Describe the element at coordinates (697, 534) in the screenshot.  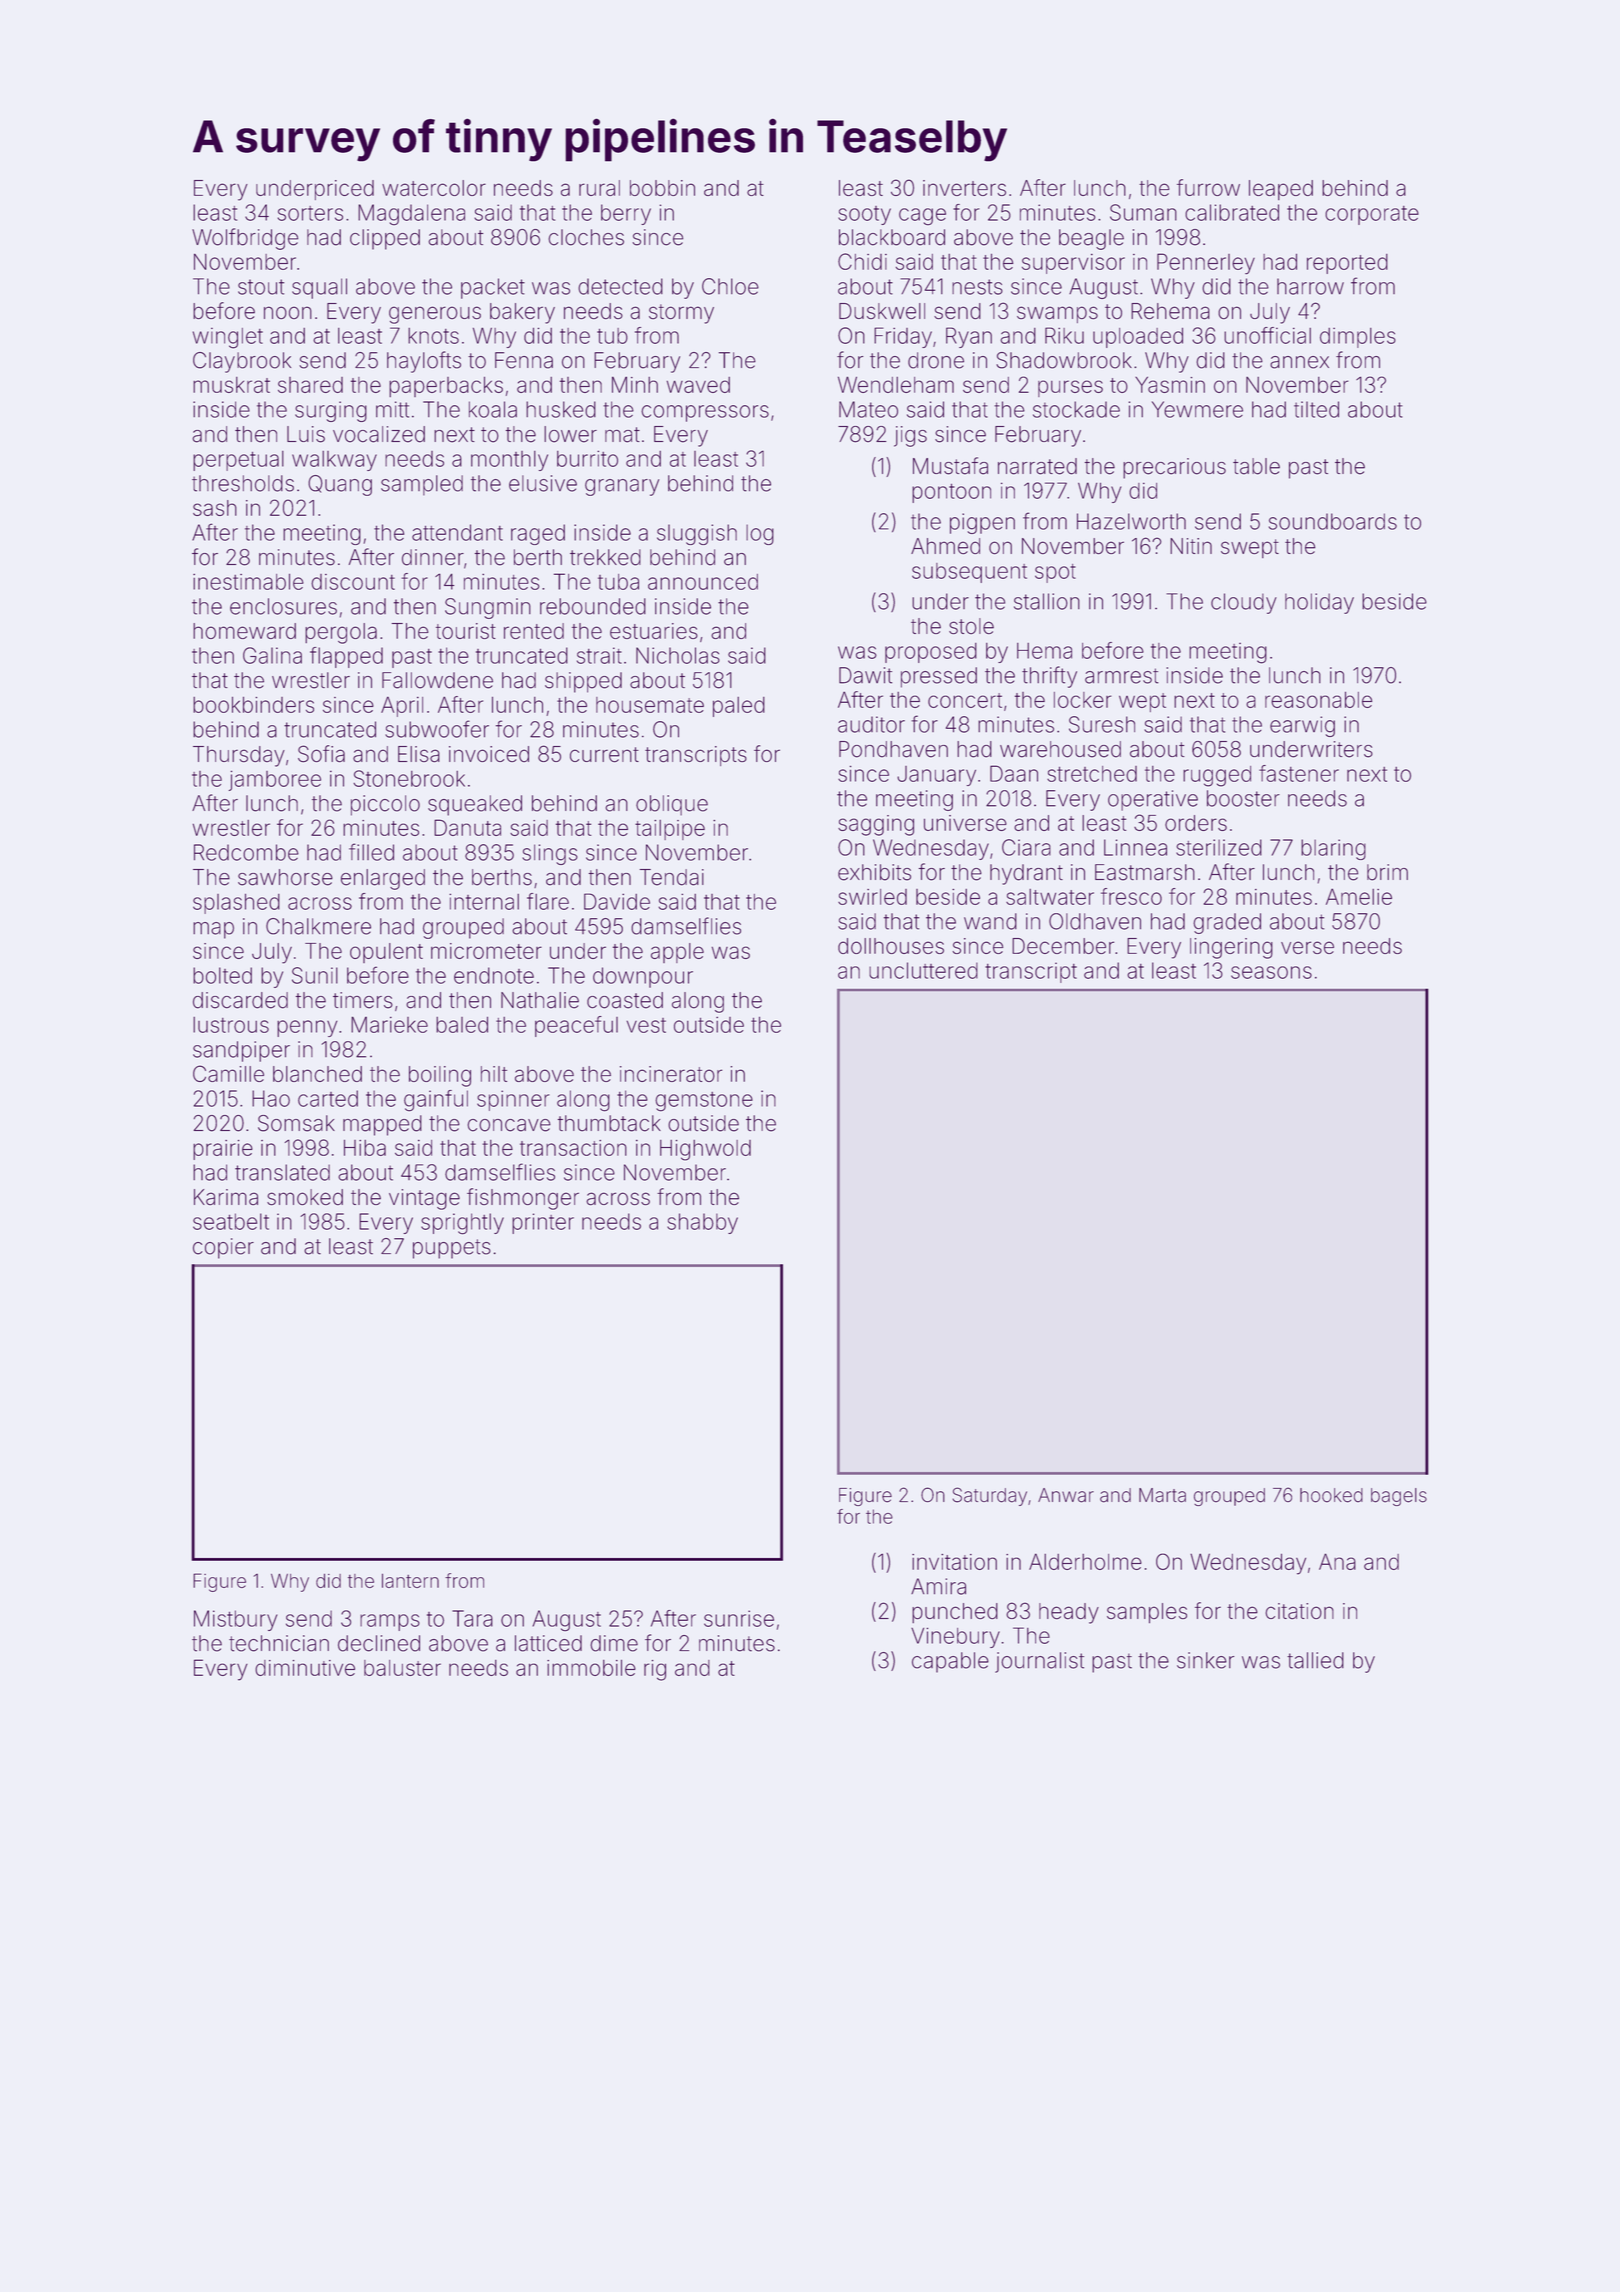
I see `sluggish` at that location.
